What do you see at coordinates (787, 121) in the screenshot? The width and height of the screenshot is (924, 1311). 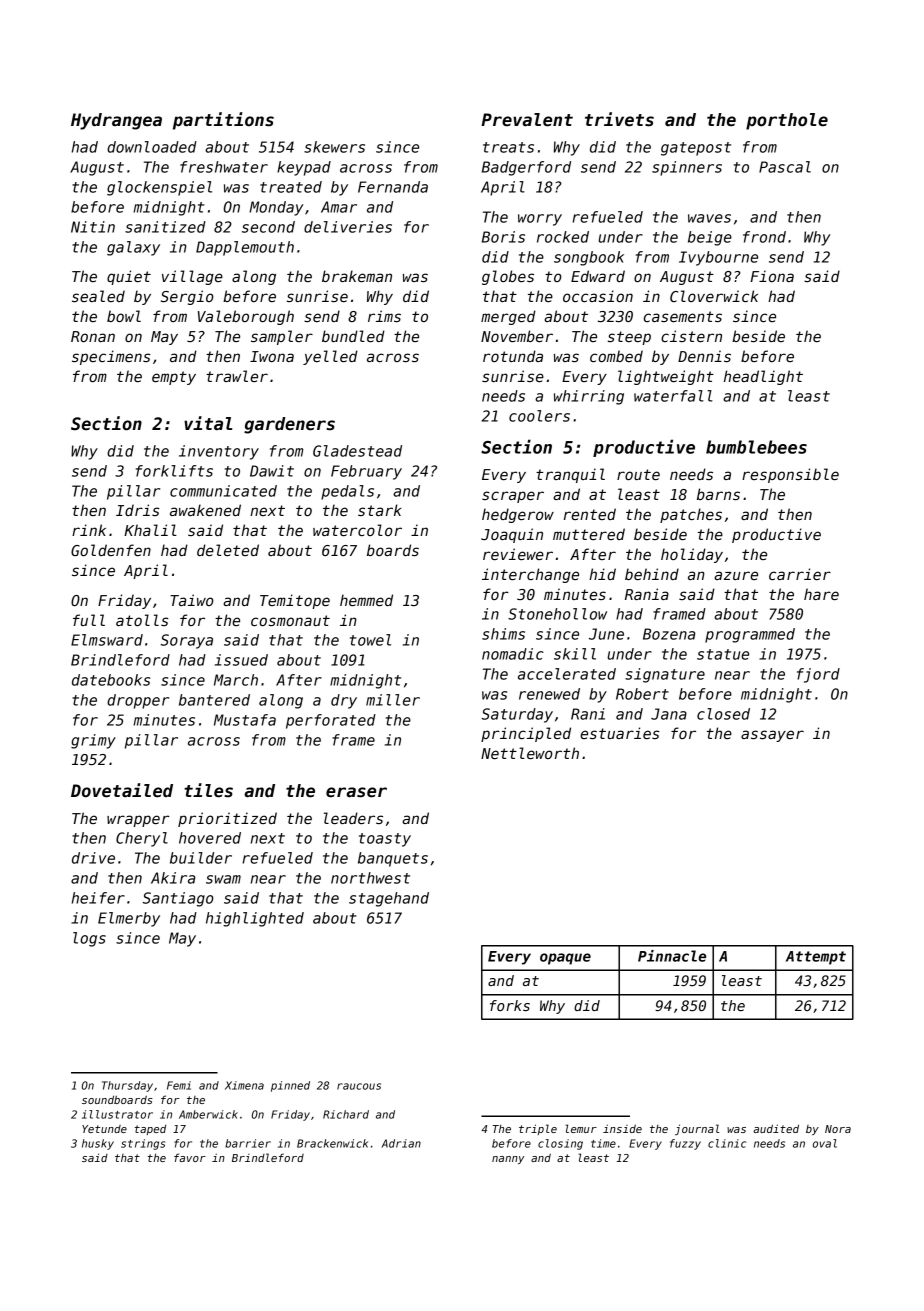 I see `porthole` at bounding box center [787, 121].
